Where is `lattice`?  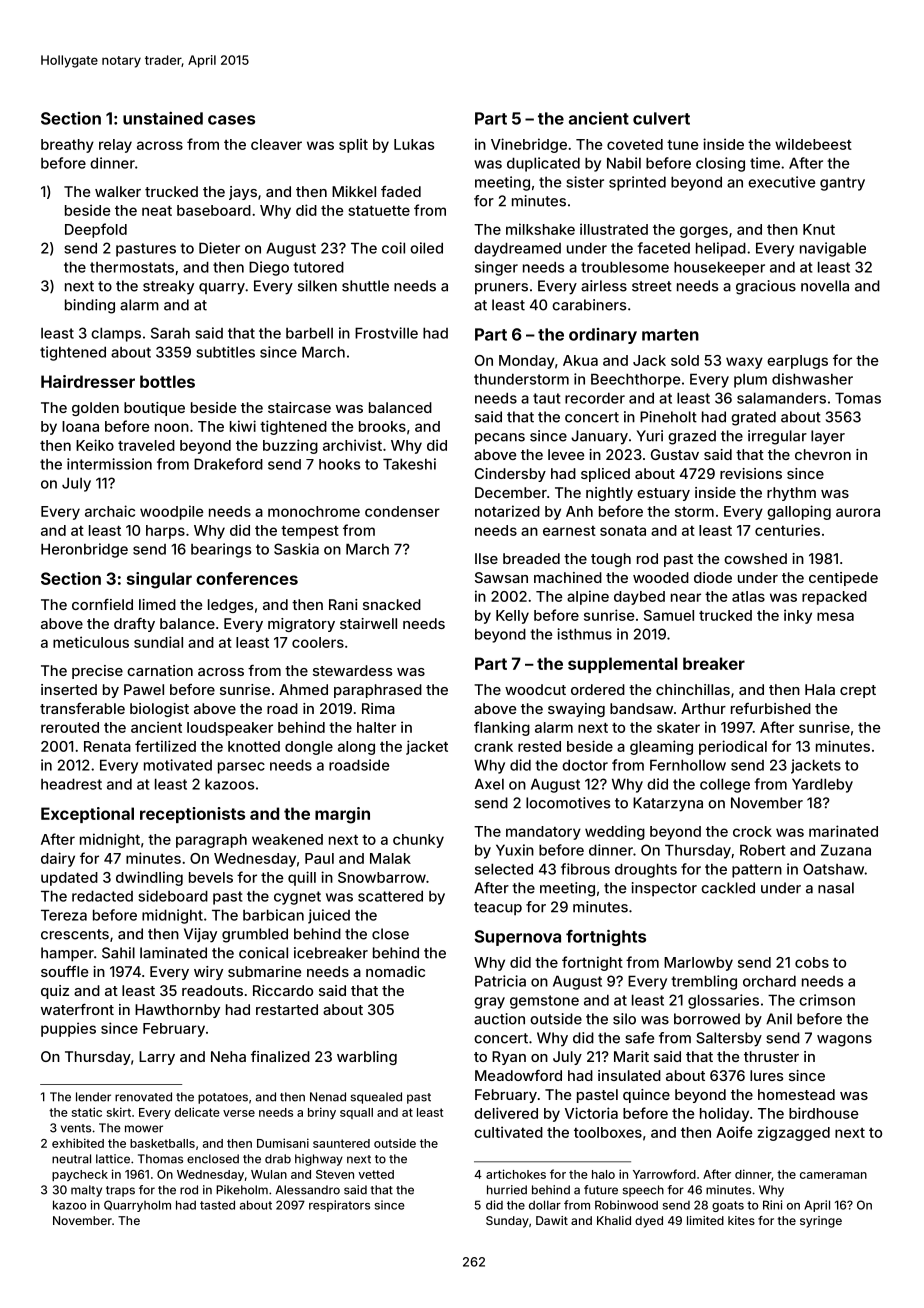
lattice is located at coordinates (113, 1159).
